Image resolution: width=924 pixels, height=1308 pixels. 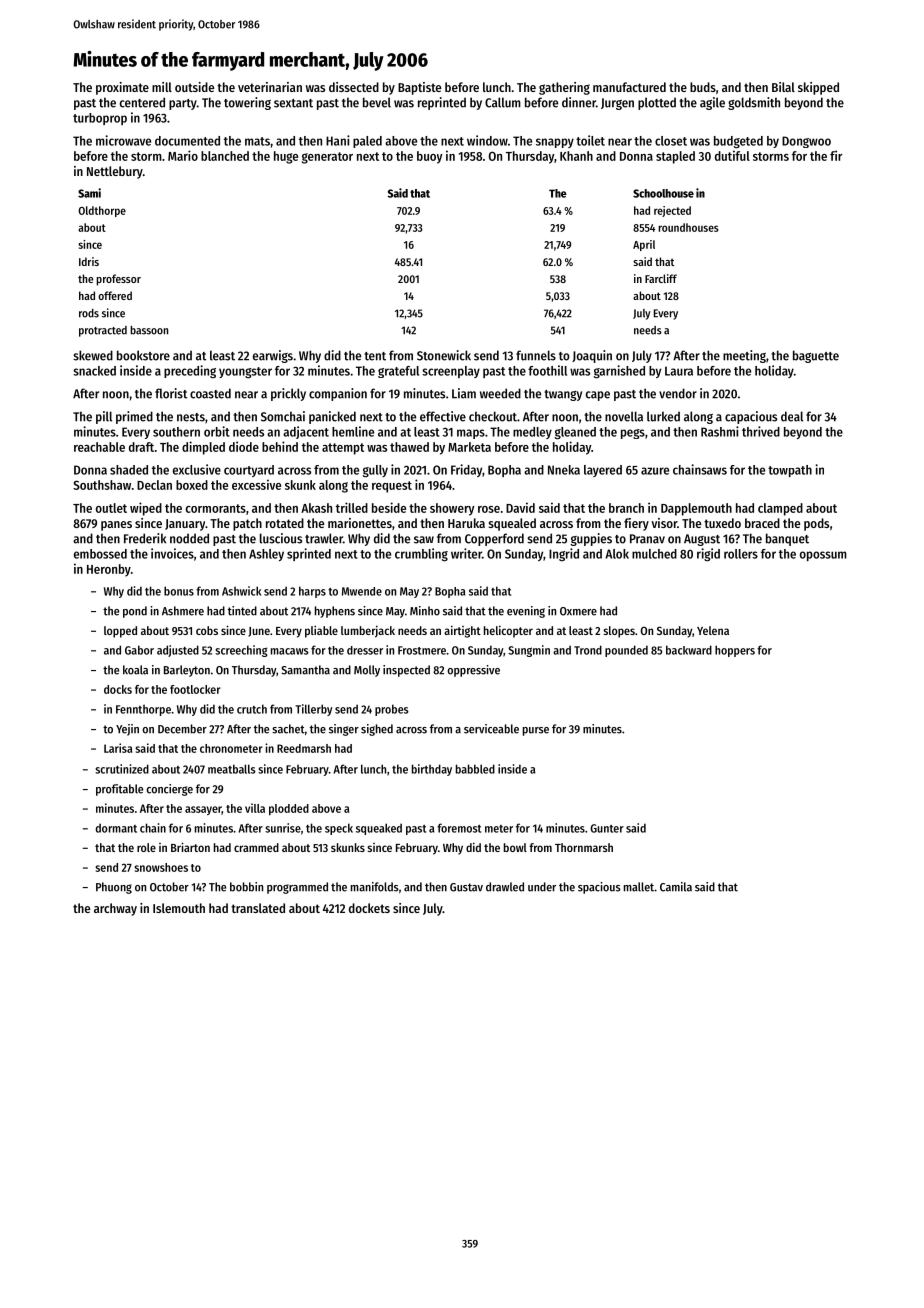 I want to click on tent, so click(x=375, y=356).
